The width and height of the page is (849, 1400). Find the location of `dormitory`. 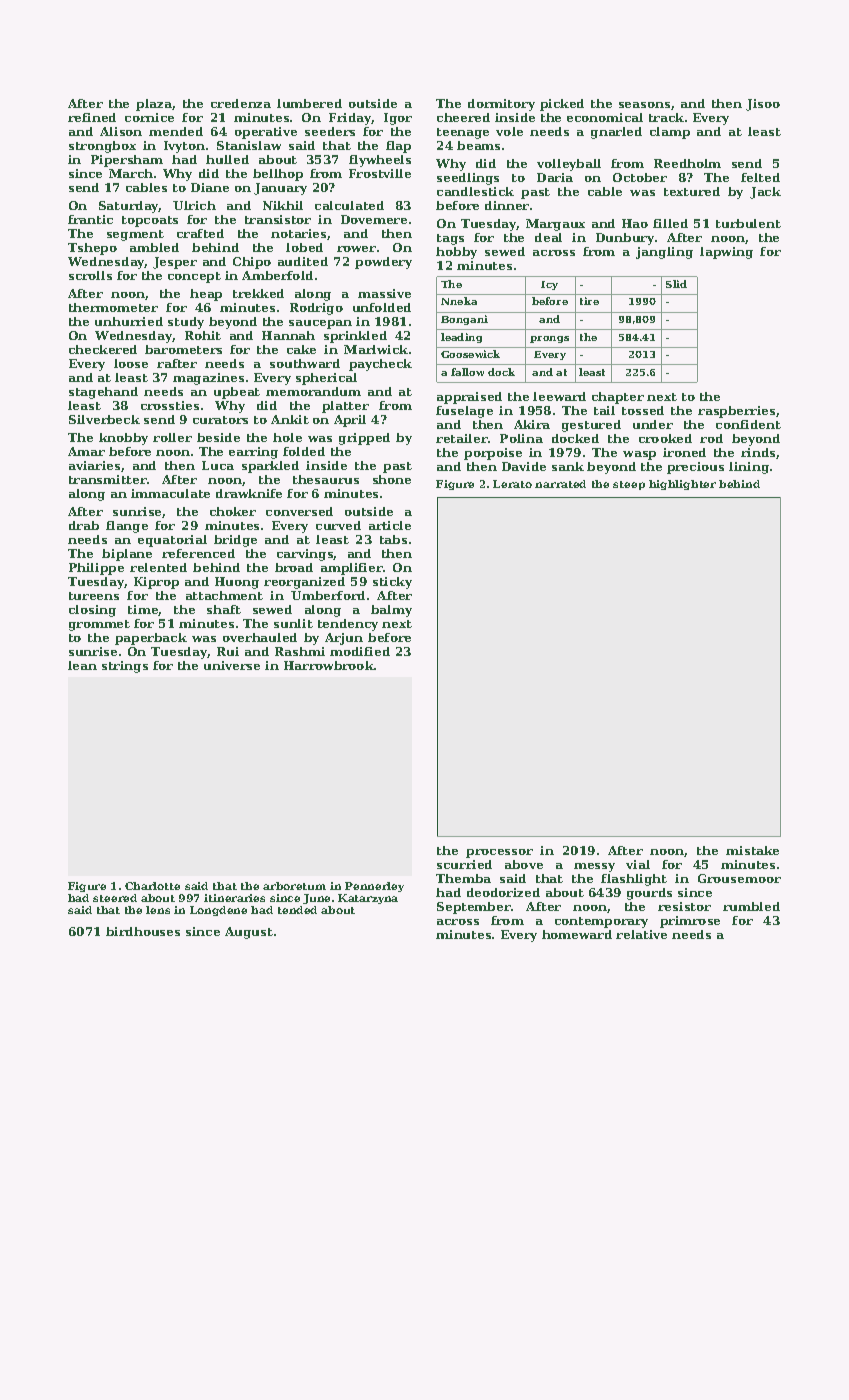

dormitory is located at coordinates (501, 105).
